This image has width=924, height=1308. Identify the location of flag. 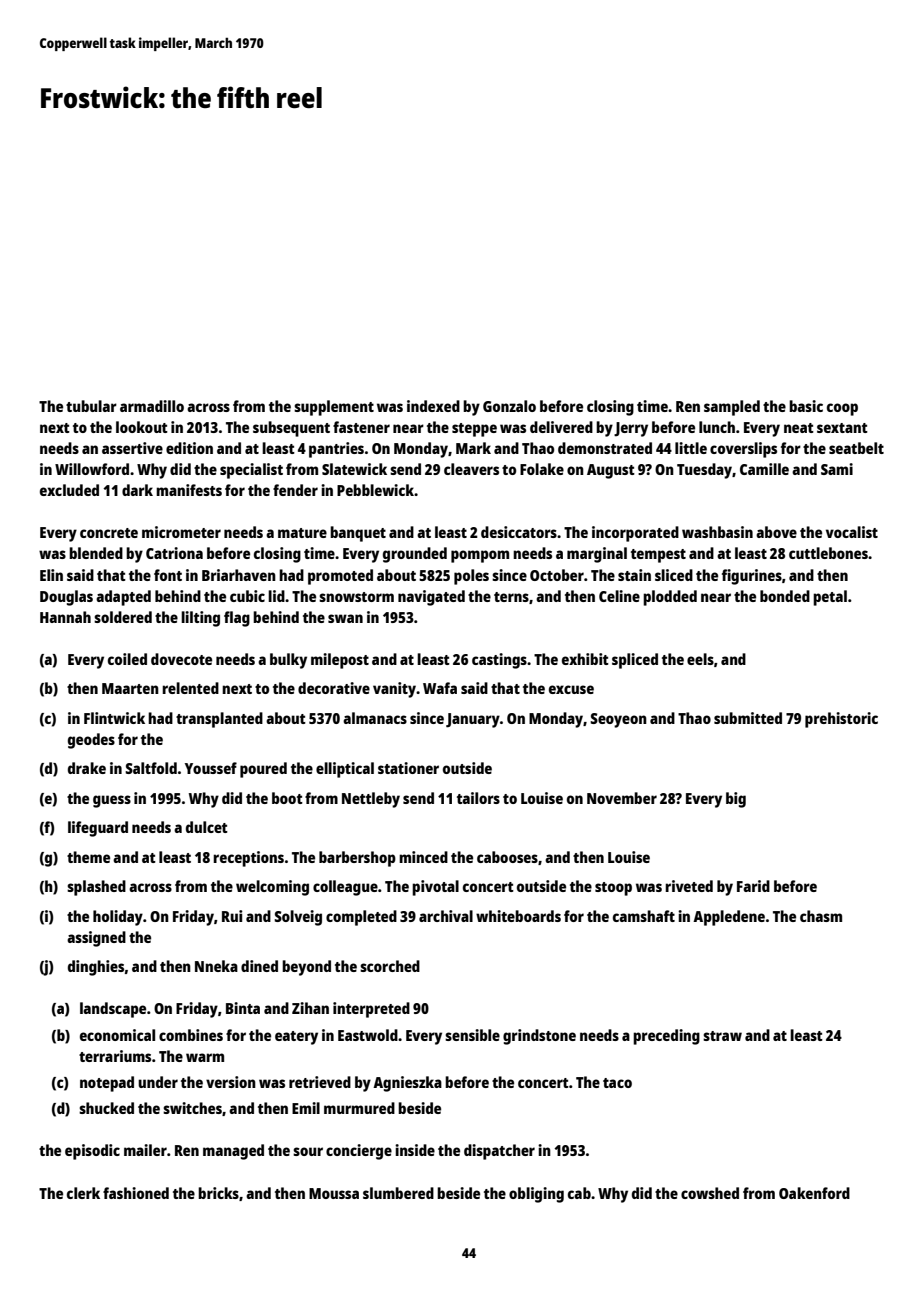
(237, 619).
